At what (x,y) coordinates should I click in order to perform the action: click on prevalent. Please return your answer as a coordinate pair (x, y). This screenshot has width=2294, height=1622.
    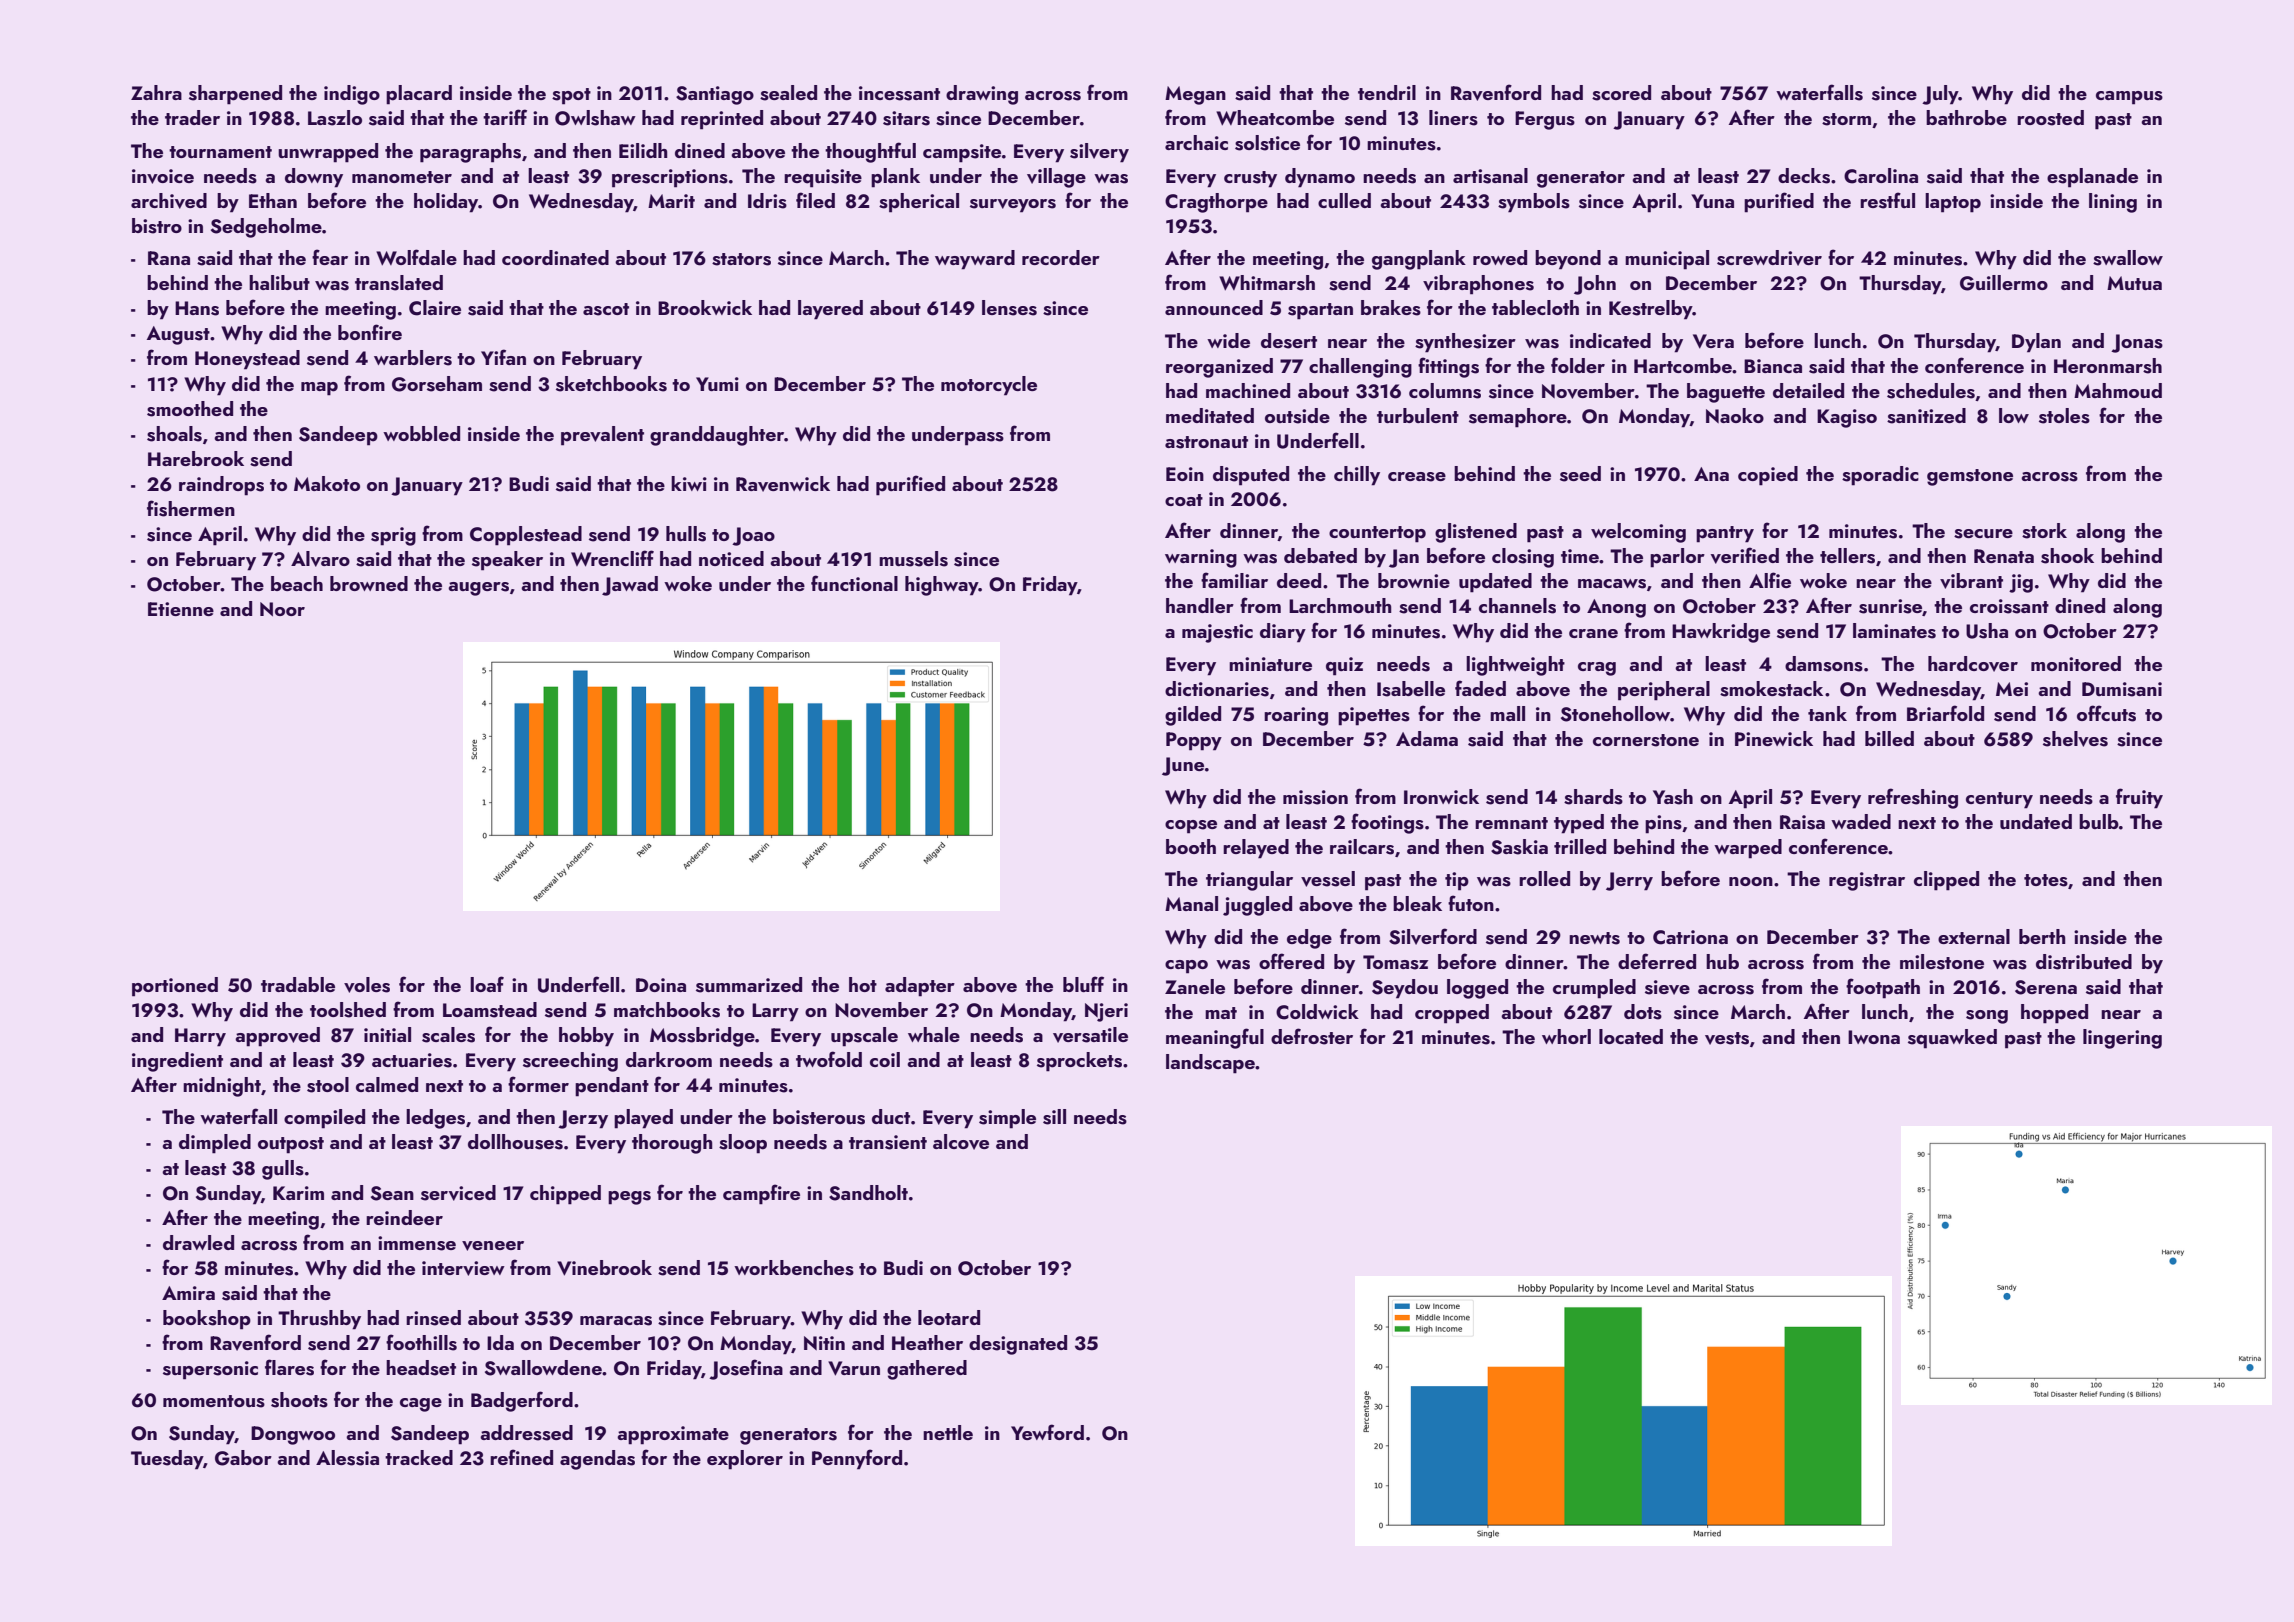
    Looking at the image, I should click on (602, 436).
